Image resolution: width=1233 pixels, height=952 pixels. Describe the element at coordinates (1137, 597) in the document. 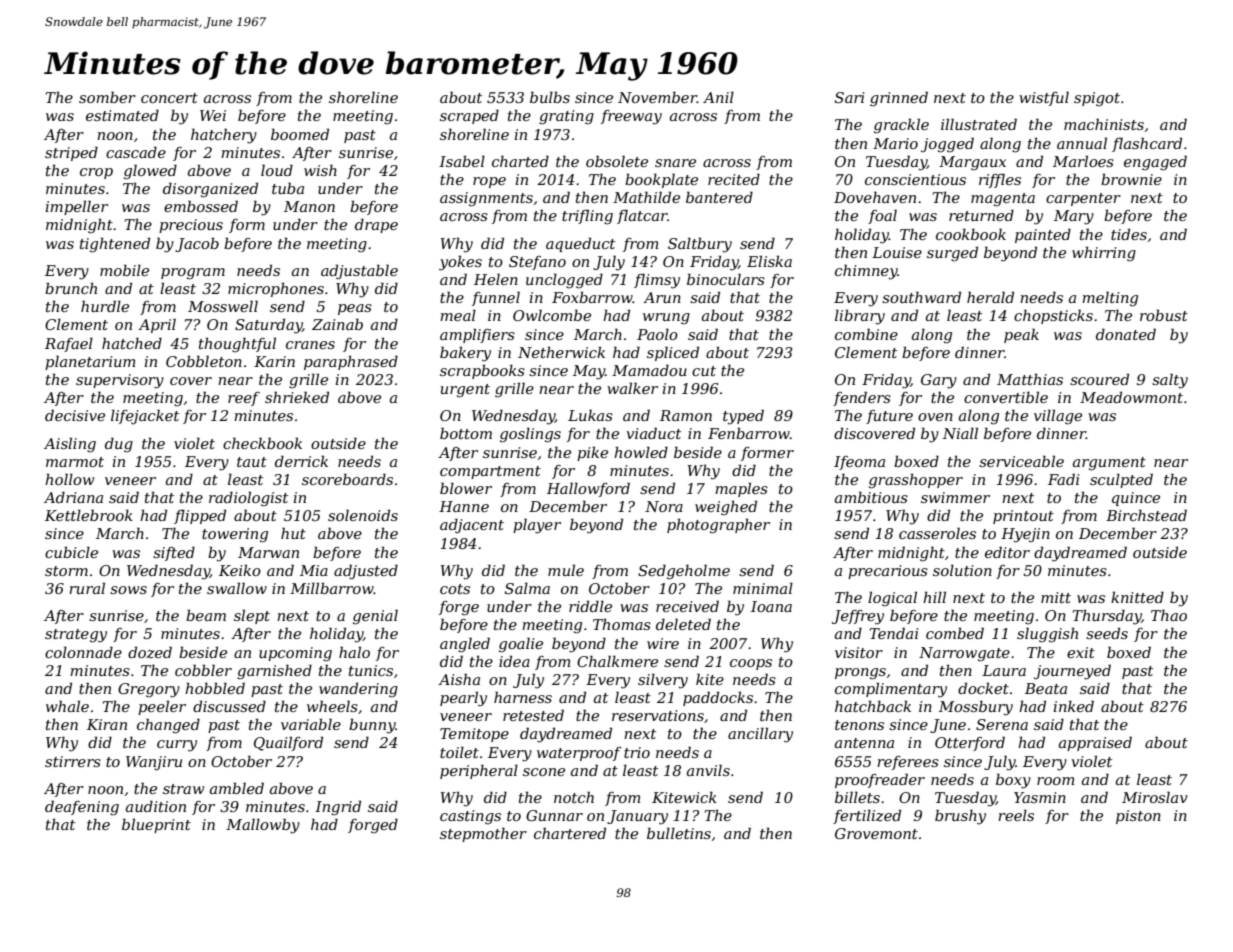

I see `knitted` at that location.
